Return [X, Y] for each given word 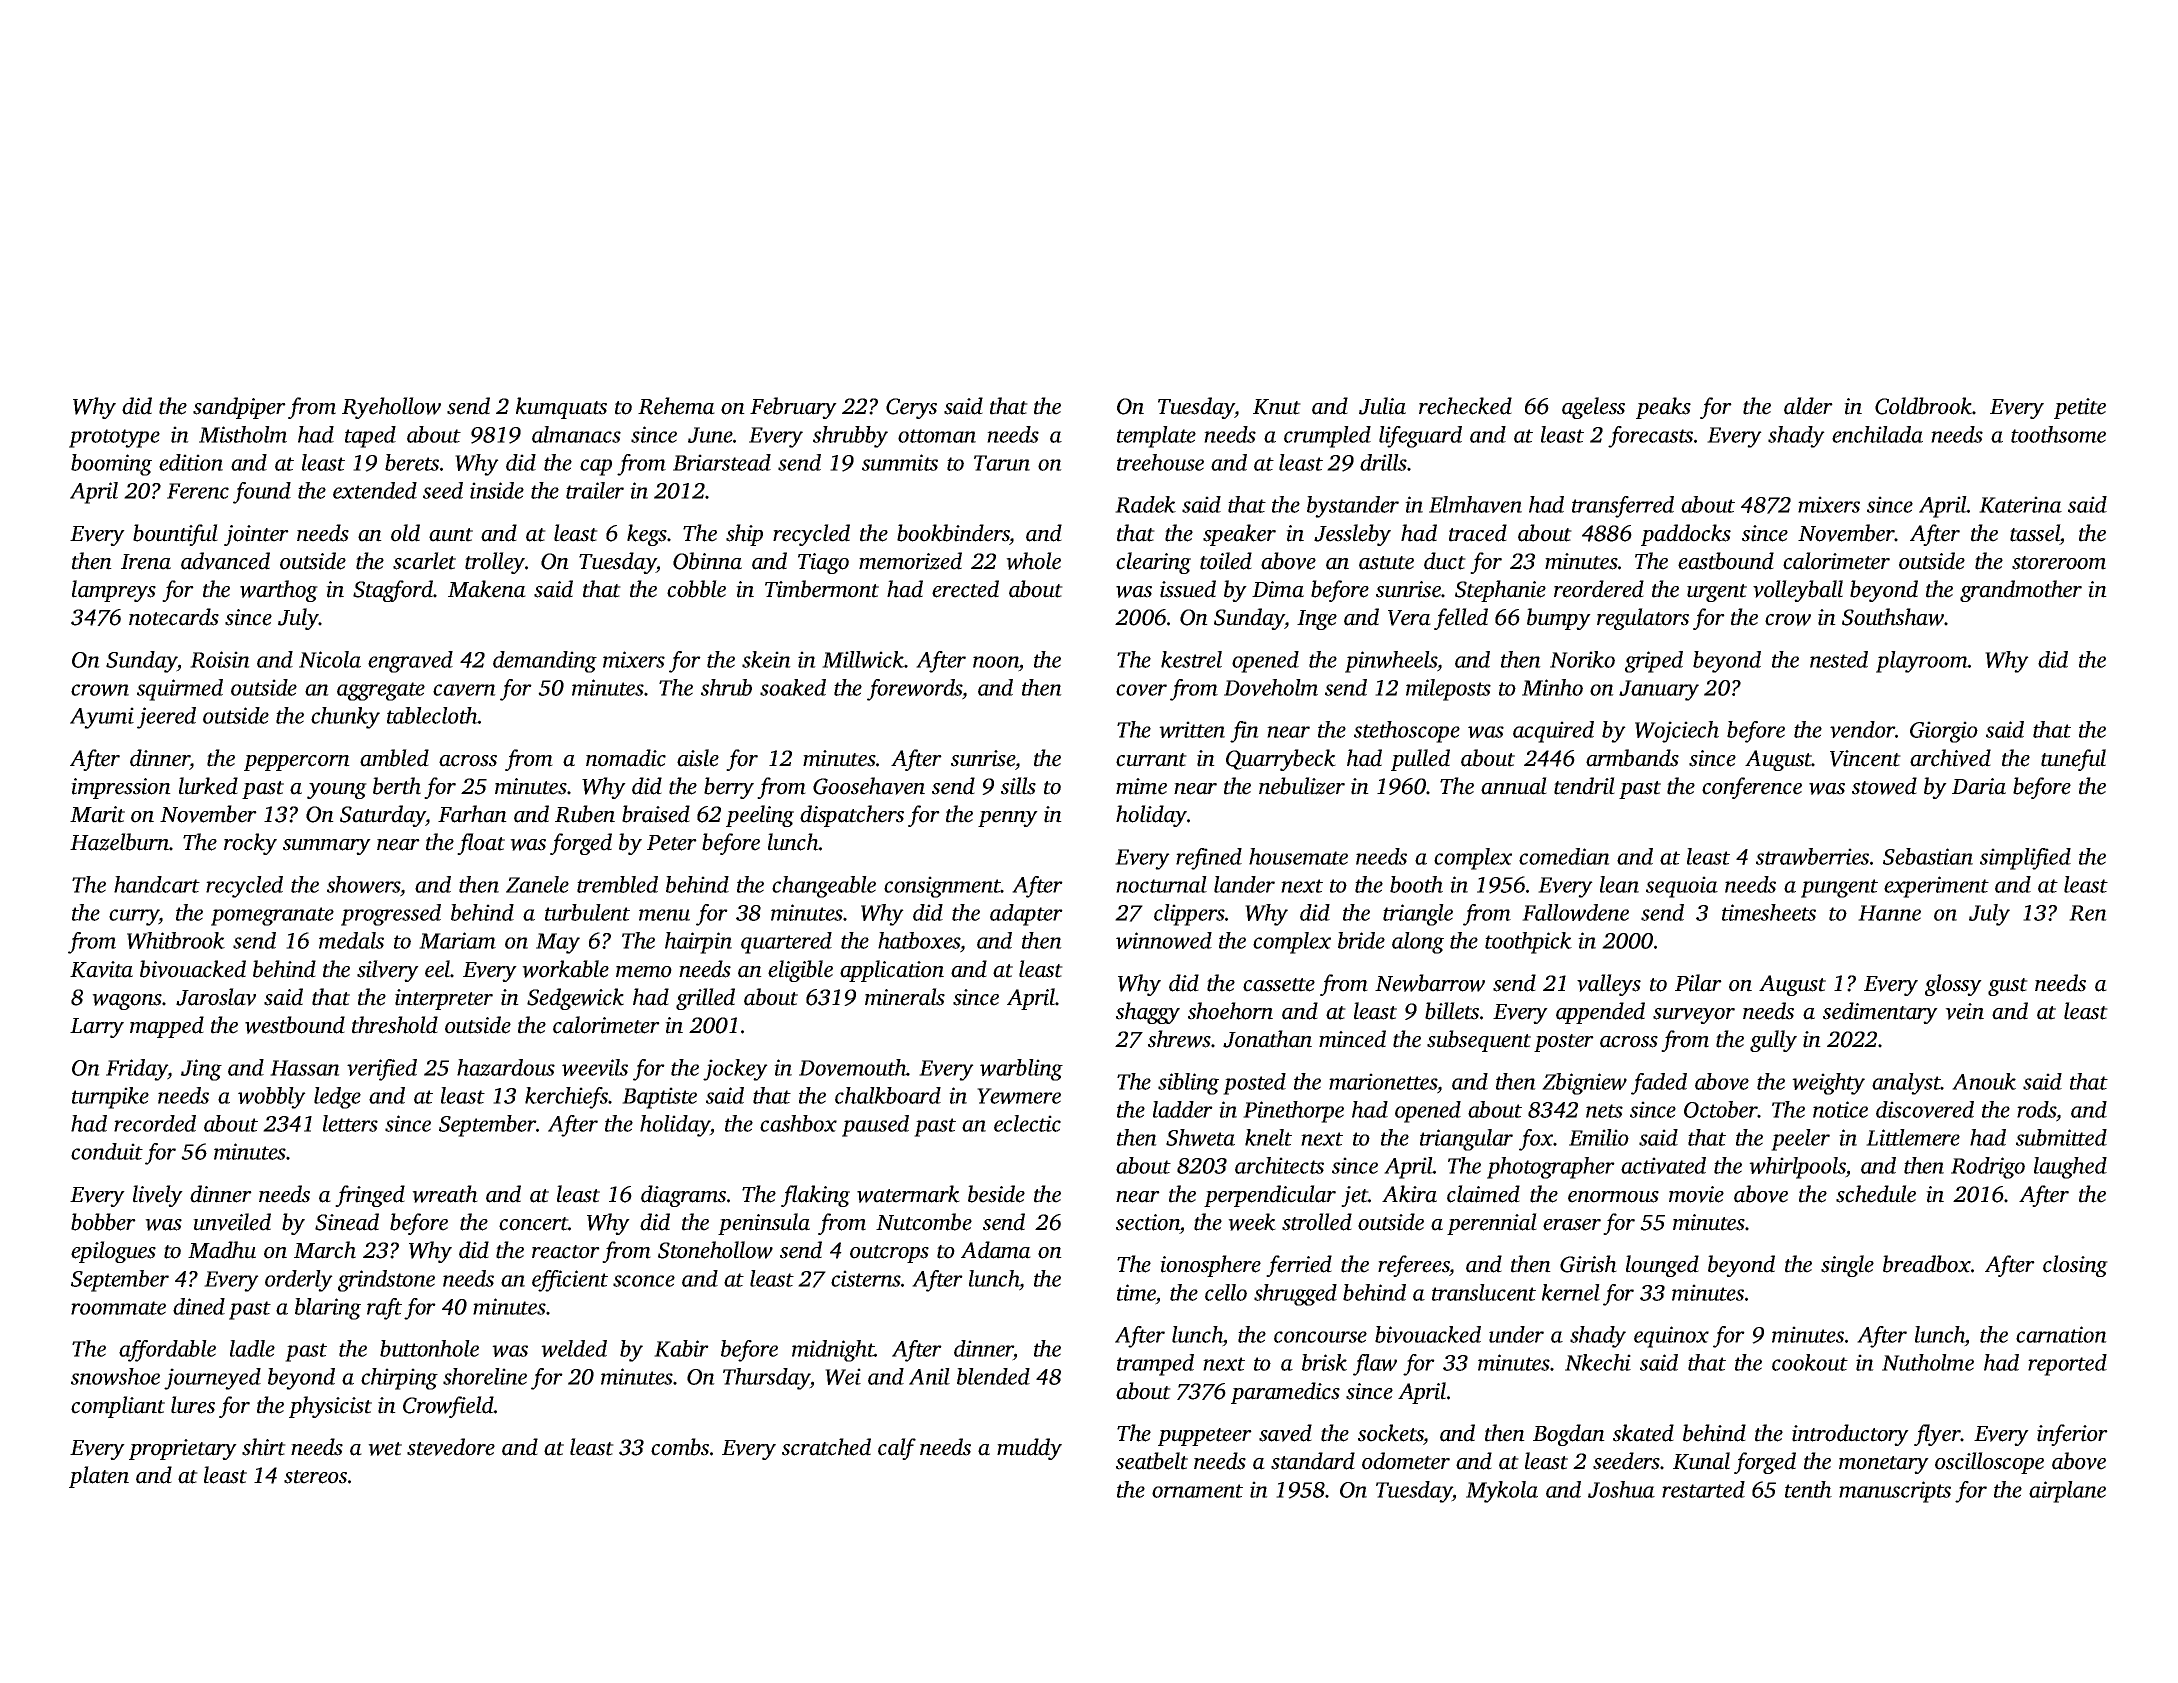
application [892, 971]
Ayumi [102, 718]
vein [1964, 1011]
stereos [315, 1477]
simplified [2025, 859]
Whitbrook [176, 940]
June [710, 435]
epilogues [113, 1252]
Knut [1277, 407]
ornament [1197, 1491]
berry [729, 788]
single [1847, 1266]
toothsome [2058, 434]
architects [1279, 1165]
